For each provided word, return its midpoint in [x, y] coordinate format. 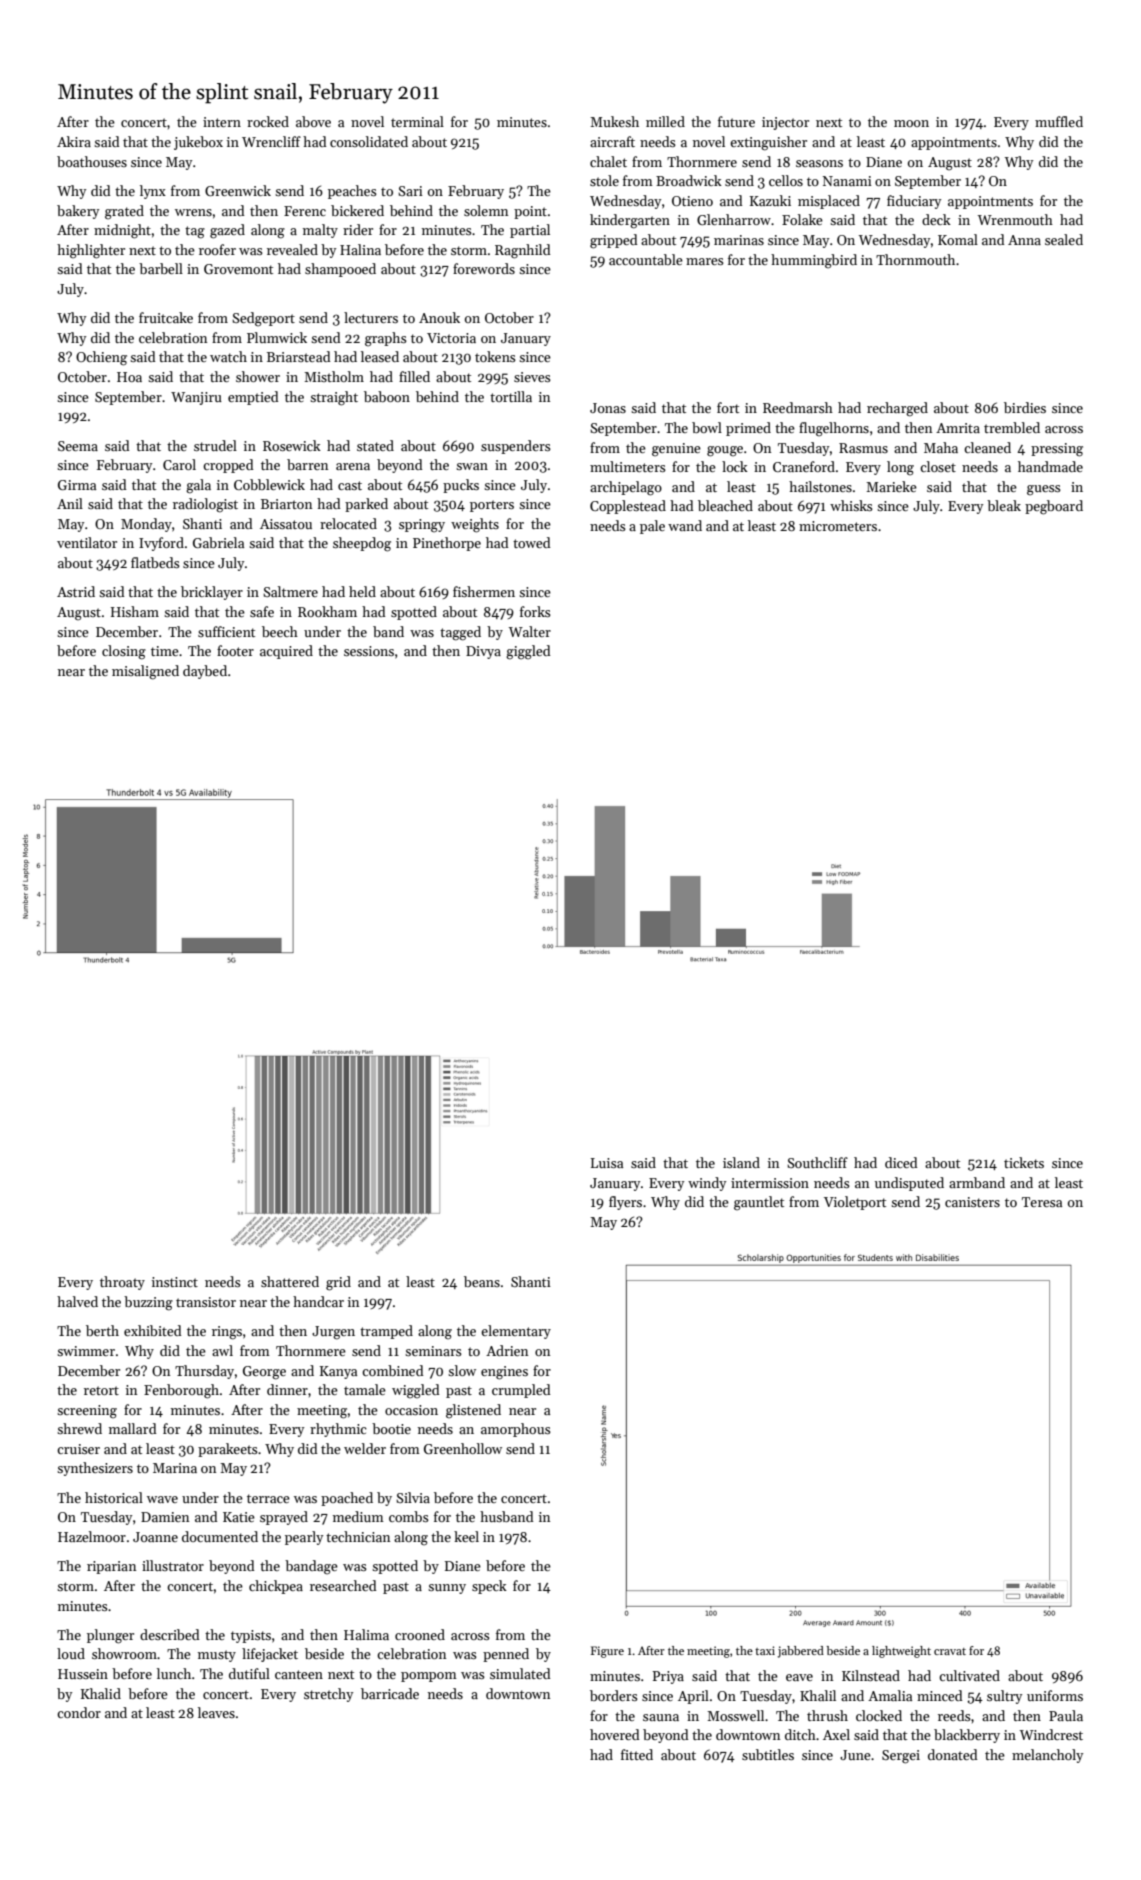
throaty [122, 1283]
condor [79, 1712]
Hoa [129, 377]
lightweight [901, 1652]
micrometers [838, 526]
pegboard [1054, 507]
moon [911, 123]
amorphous [516, 1430]
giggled [528, 652]
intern [222, 122]
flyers [625, 1203]
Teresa [1042, 1202]
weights [475, 525]
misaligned [145, 672]
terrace [268, 1498]
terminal [417, 121]
